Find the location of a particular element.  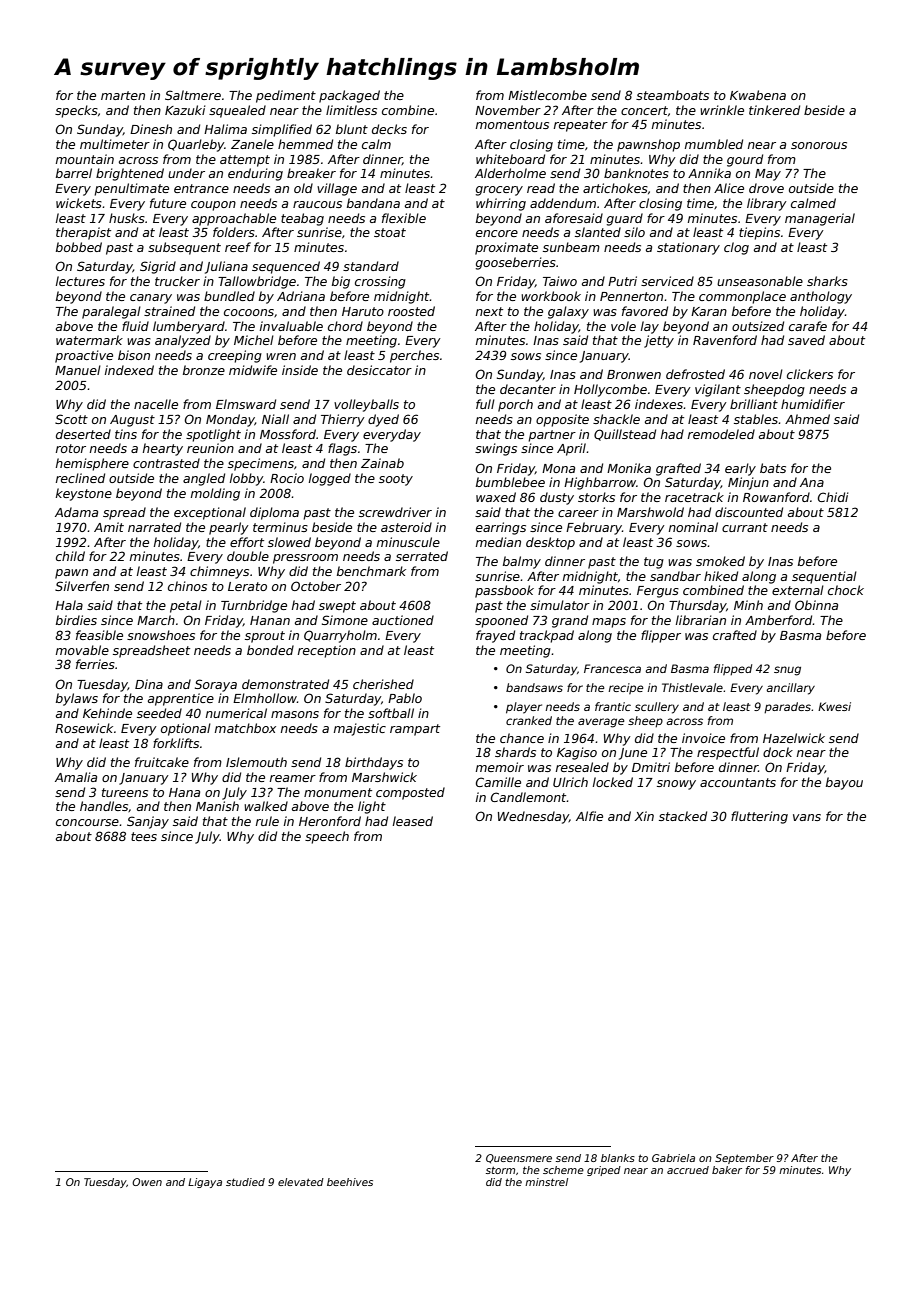

Wednesday is located at coordinates (533, 817).
